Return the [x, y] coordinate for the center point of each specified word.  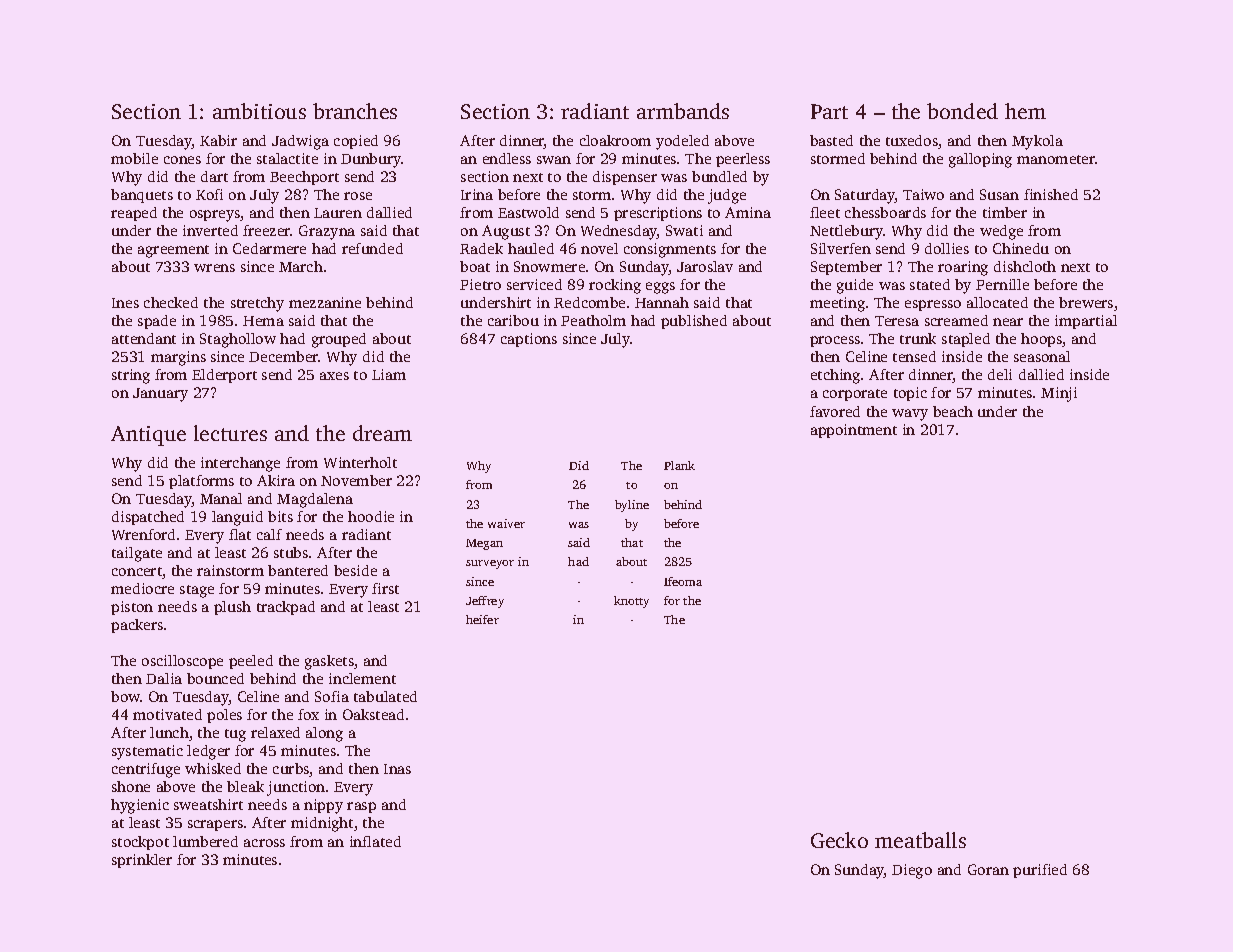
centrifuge [146, 770]
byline [632, 506]
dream [382, 433]
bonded [962, 111]
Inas [397, 769]
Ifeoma [683, 581]
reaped [134, 214]
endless [507, 158]
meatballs [920, 840]
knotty [631, 602]
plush [232, 608]
